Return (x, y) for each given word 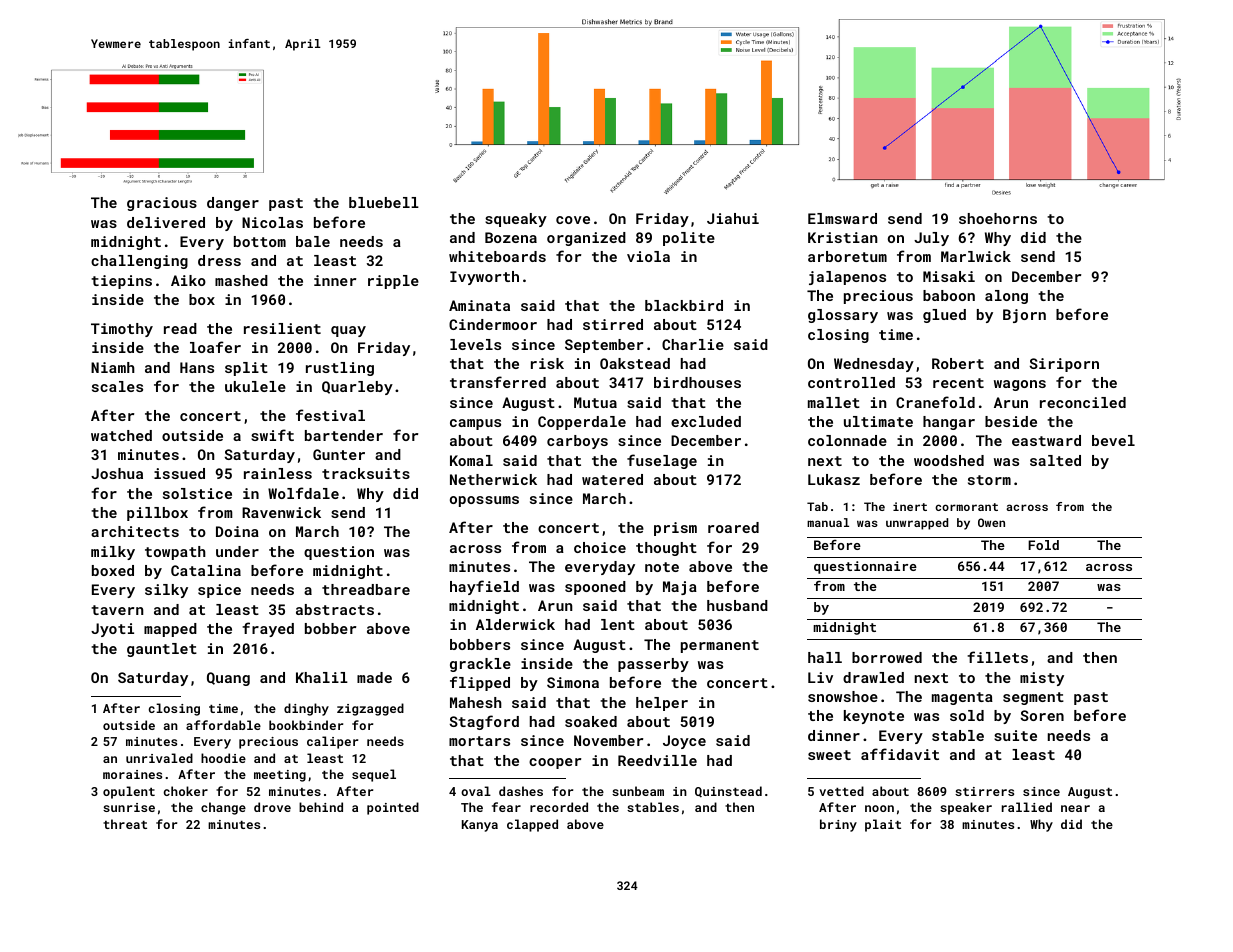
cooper (555, 763)
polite (689, 239)
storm (989, 480)
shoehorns (998, 218)
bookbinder (306, 725)
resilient (282, 328)
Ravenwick (281, 512)
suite (1015, 735)
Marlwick (976, 256)
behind (321, 807)
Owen (991, 522)
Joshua (117, 473)
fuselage (662, 461)
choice (600, 547)
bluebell (384, 202)
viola (648, 256)
